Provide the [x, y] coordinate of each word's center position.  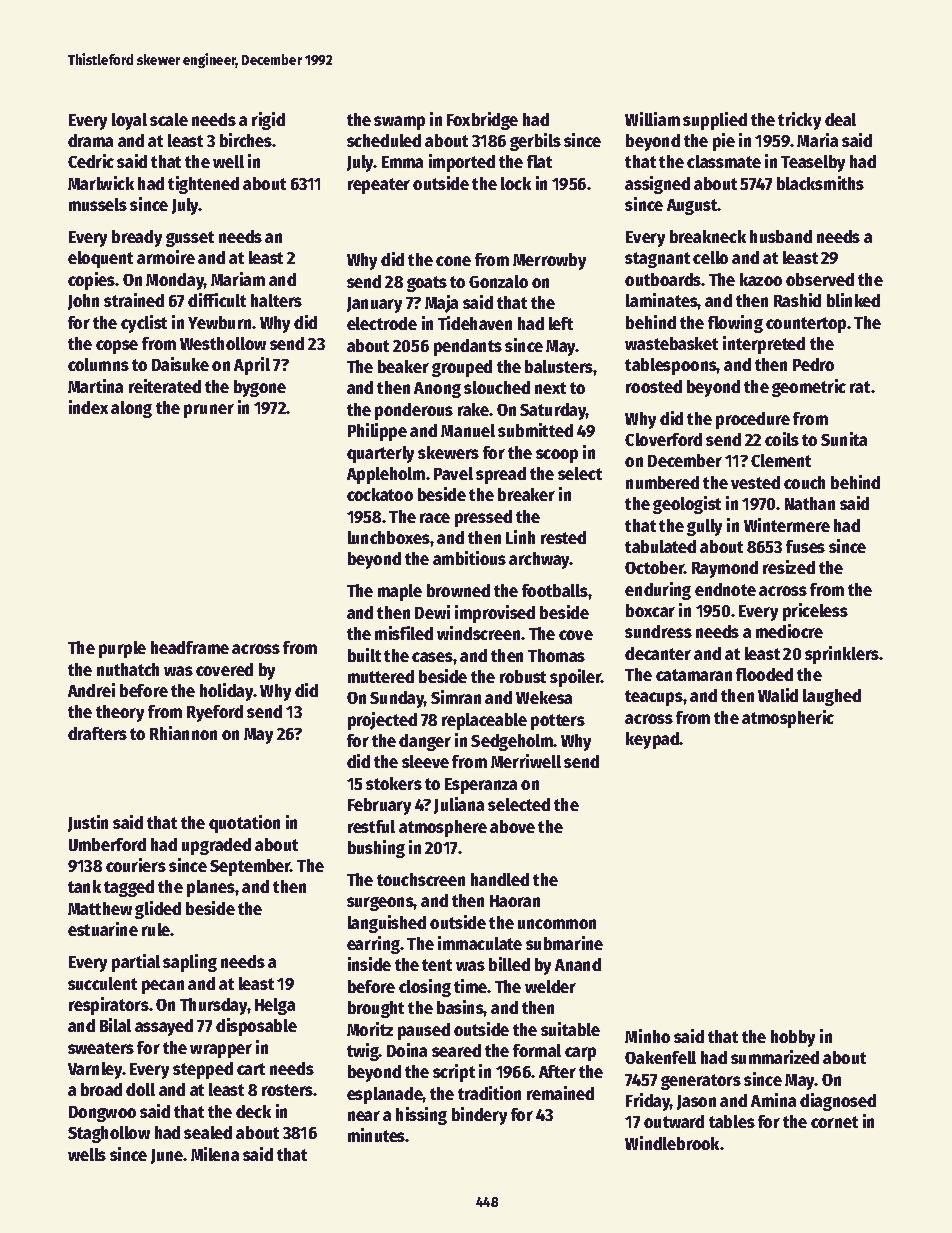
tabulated [660, 546]
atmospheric [788, 719]
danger [425, 742]
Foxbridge [482, 121]
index [88, 407]
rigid [268, 121]
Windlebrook [672, 1143]
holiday [227, 692]
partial [136, 963]
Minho [647, 1036]
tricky [799, 121]
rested [563, 537]
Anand [578, 964]
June [167, 1156]
